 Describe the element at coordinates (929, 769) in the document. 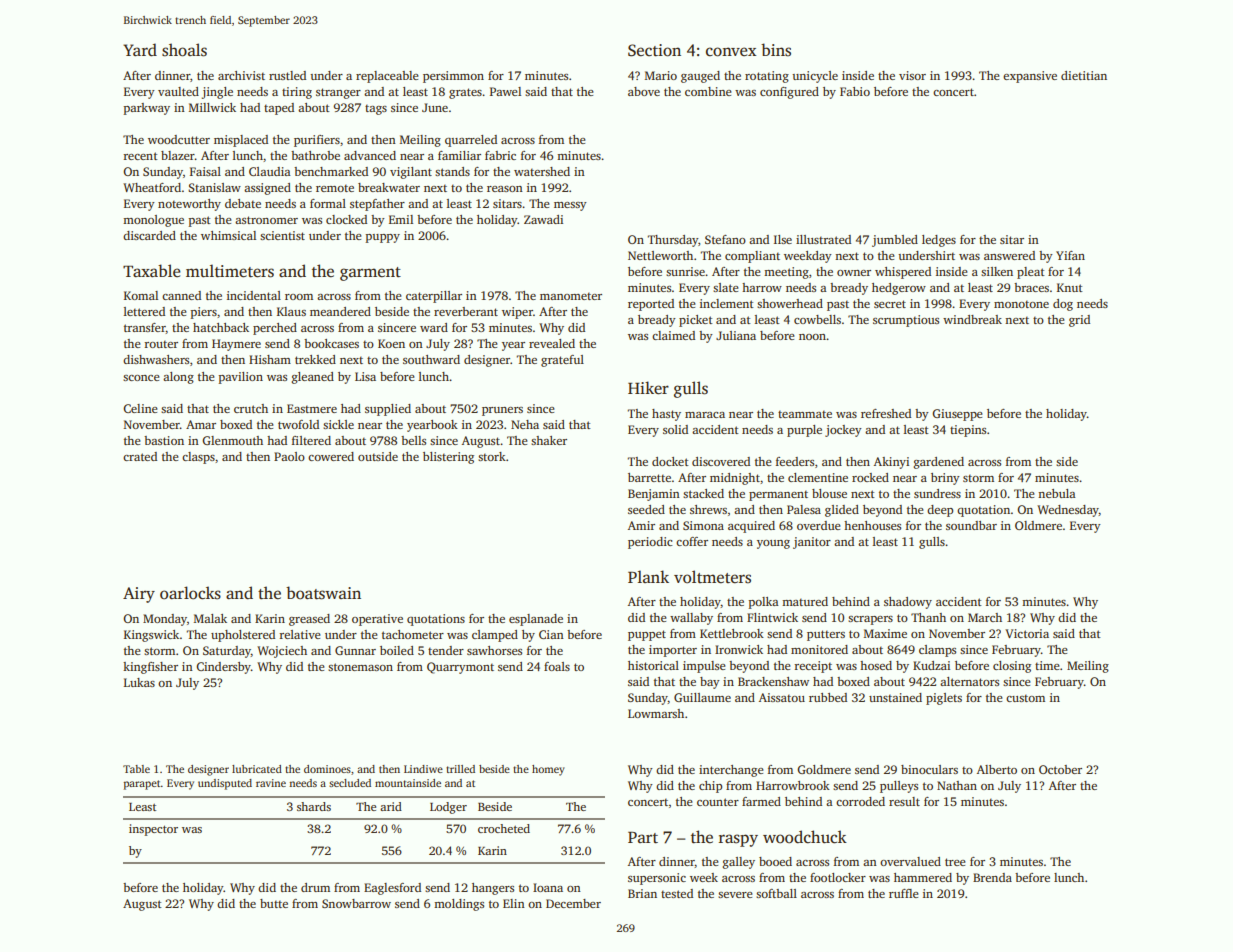

I see `binoculars` at that location.
